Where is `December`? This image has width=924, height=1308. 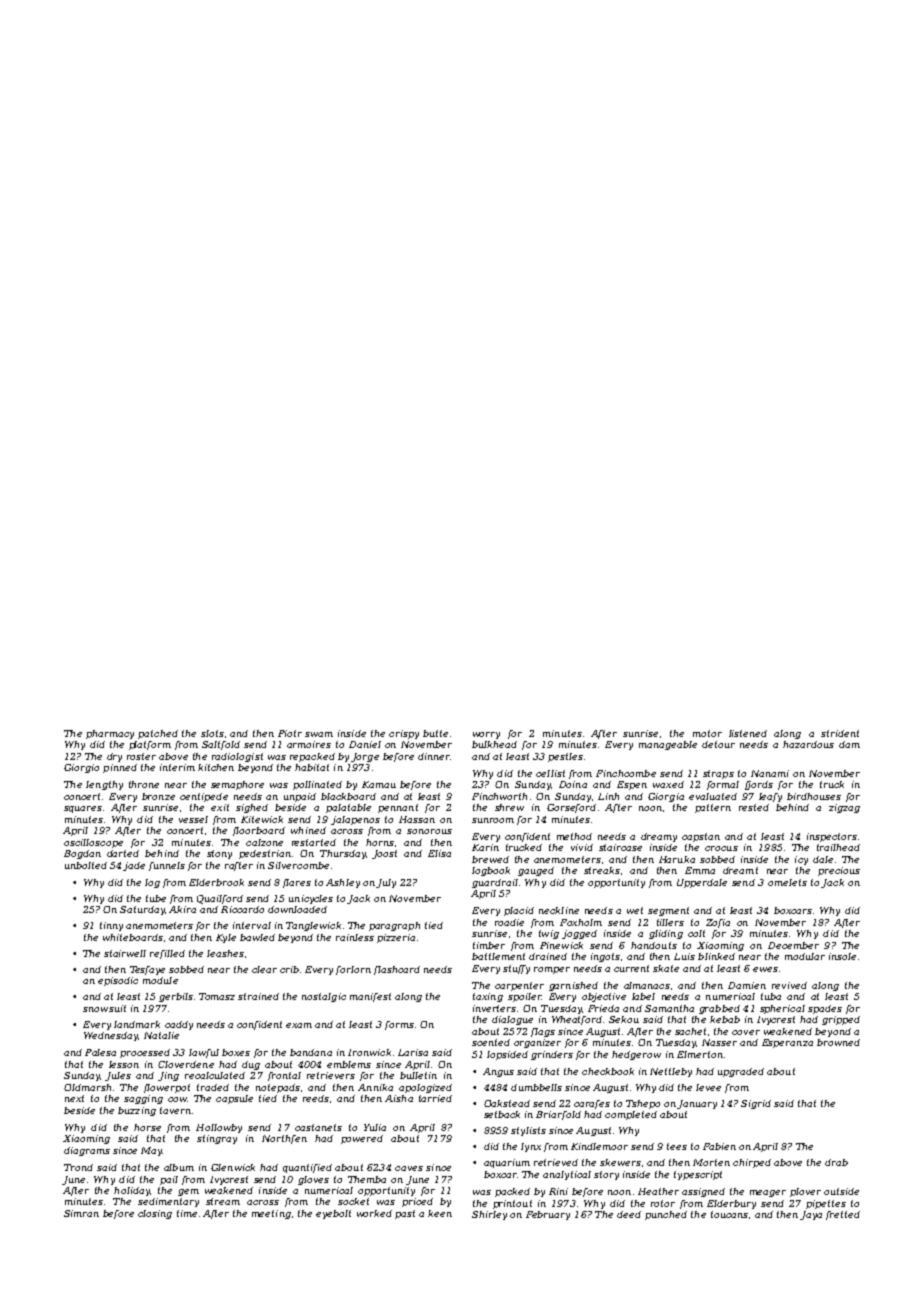 December is located at coordinates (793, 945).
